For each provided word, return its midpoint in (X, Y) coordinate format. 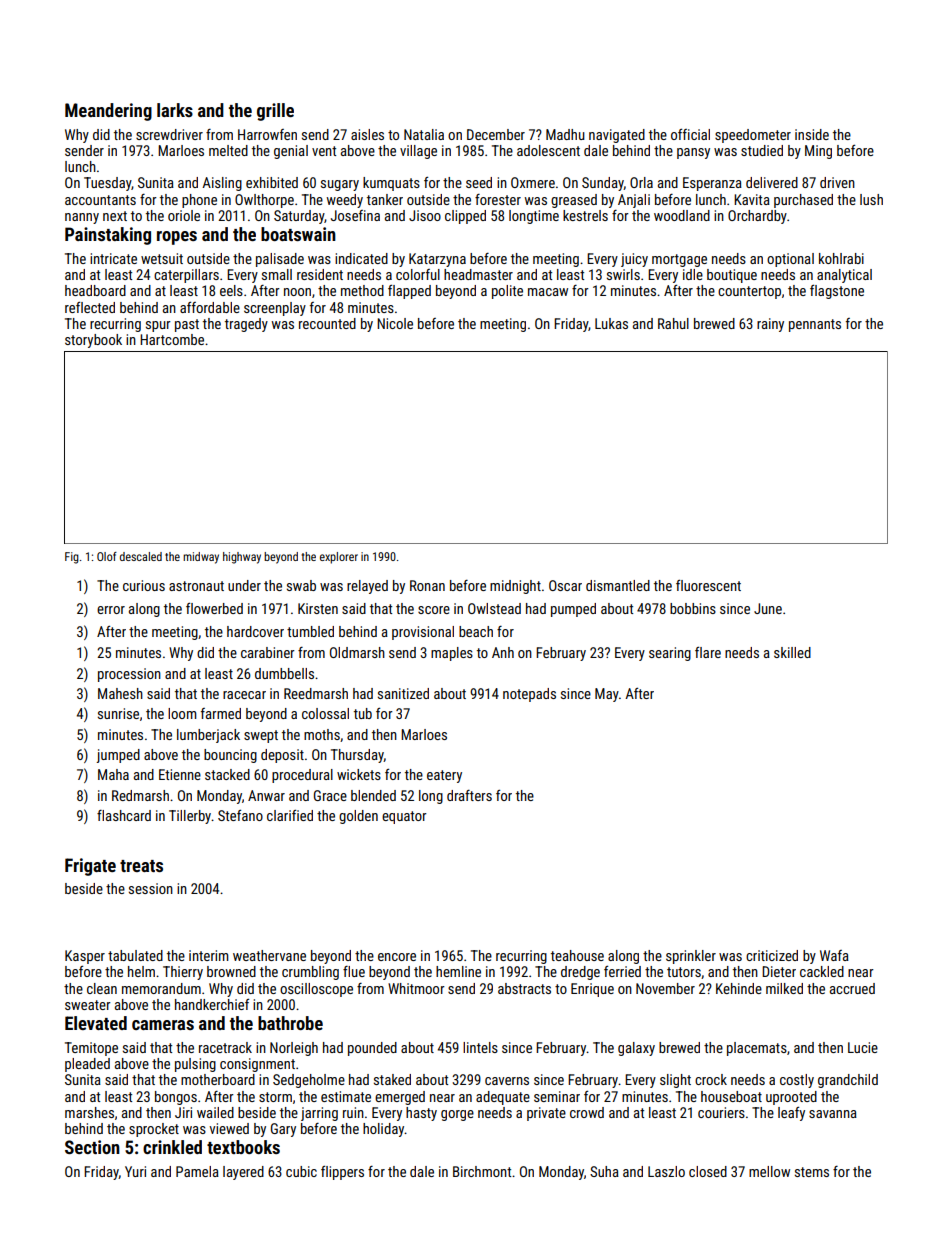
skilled (792, 652)
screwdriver (169, 134)
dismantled (618, 585)
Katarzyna (437, 260)
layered (243, 1173)
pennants (815, 325)
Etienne (180, 774)
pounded (372, 1049)
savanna (833, 1114)
